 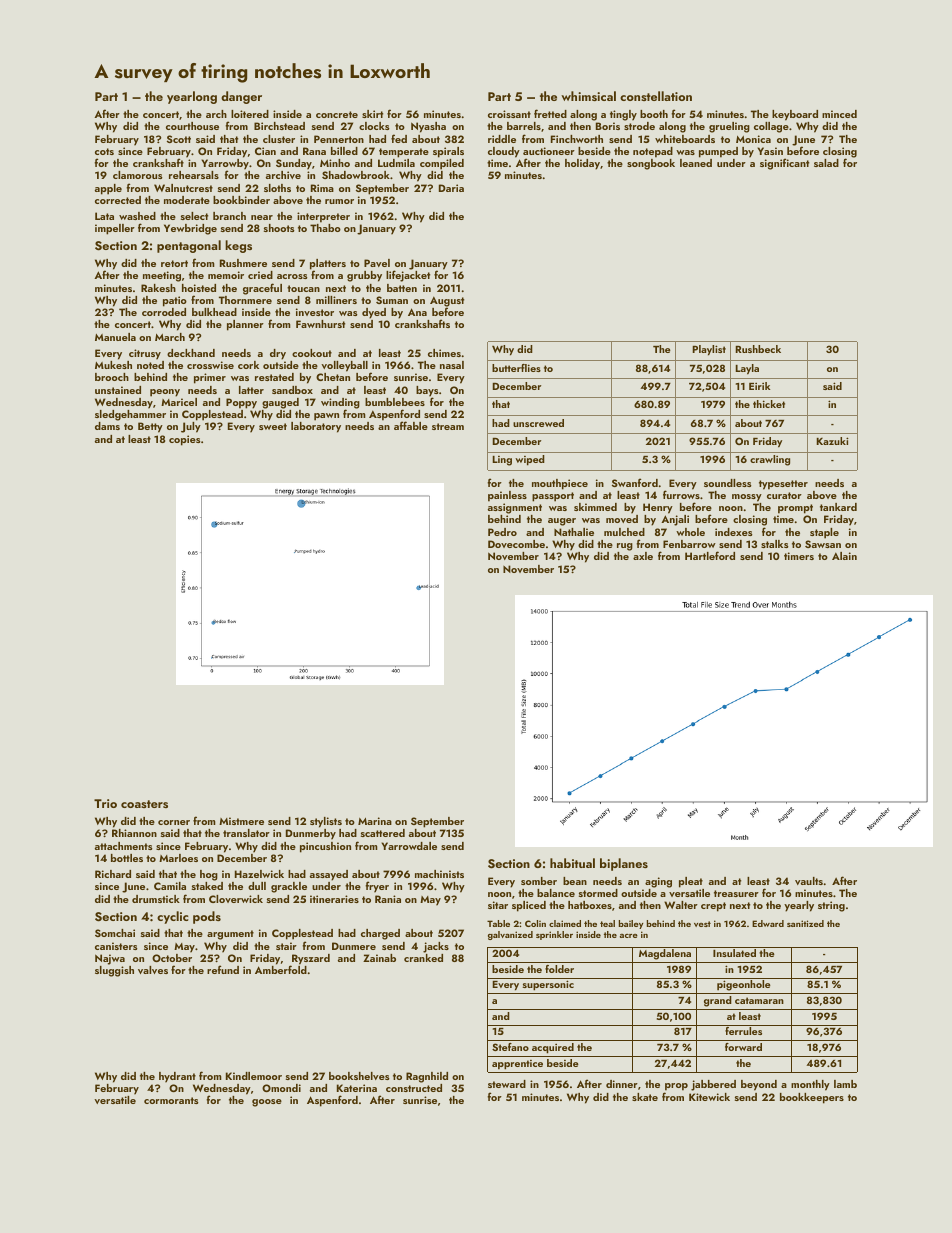 What do you see at coordinates (812, 1098) in the image?
I see `bookkeepers` at bounding box center [812, 1098].
